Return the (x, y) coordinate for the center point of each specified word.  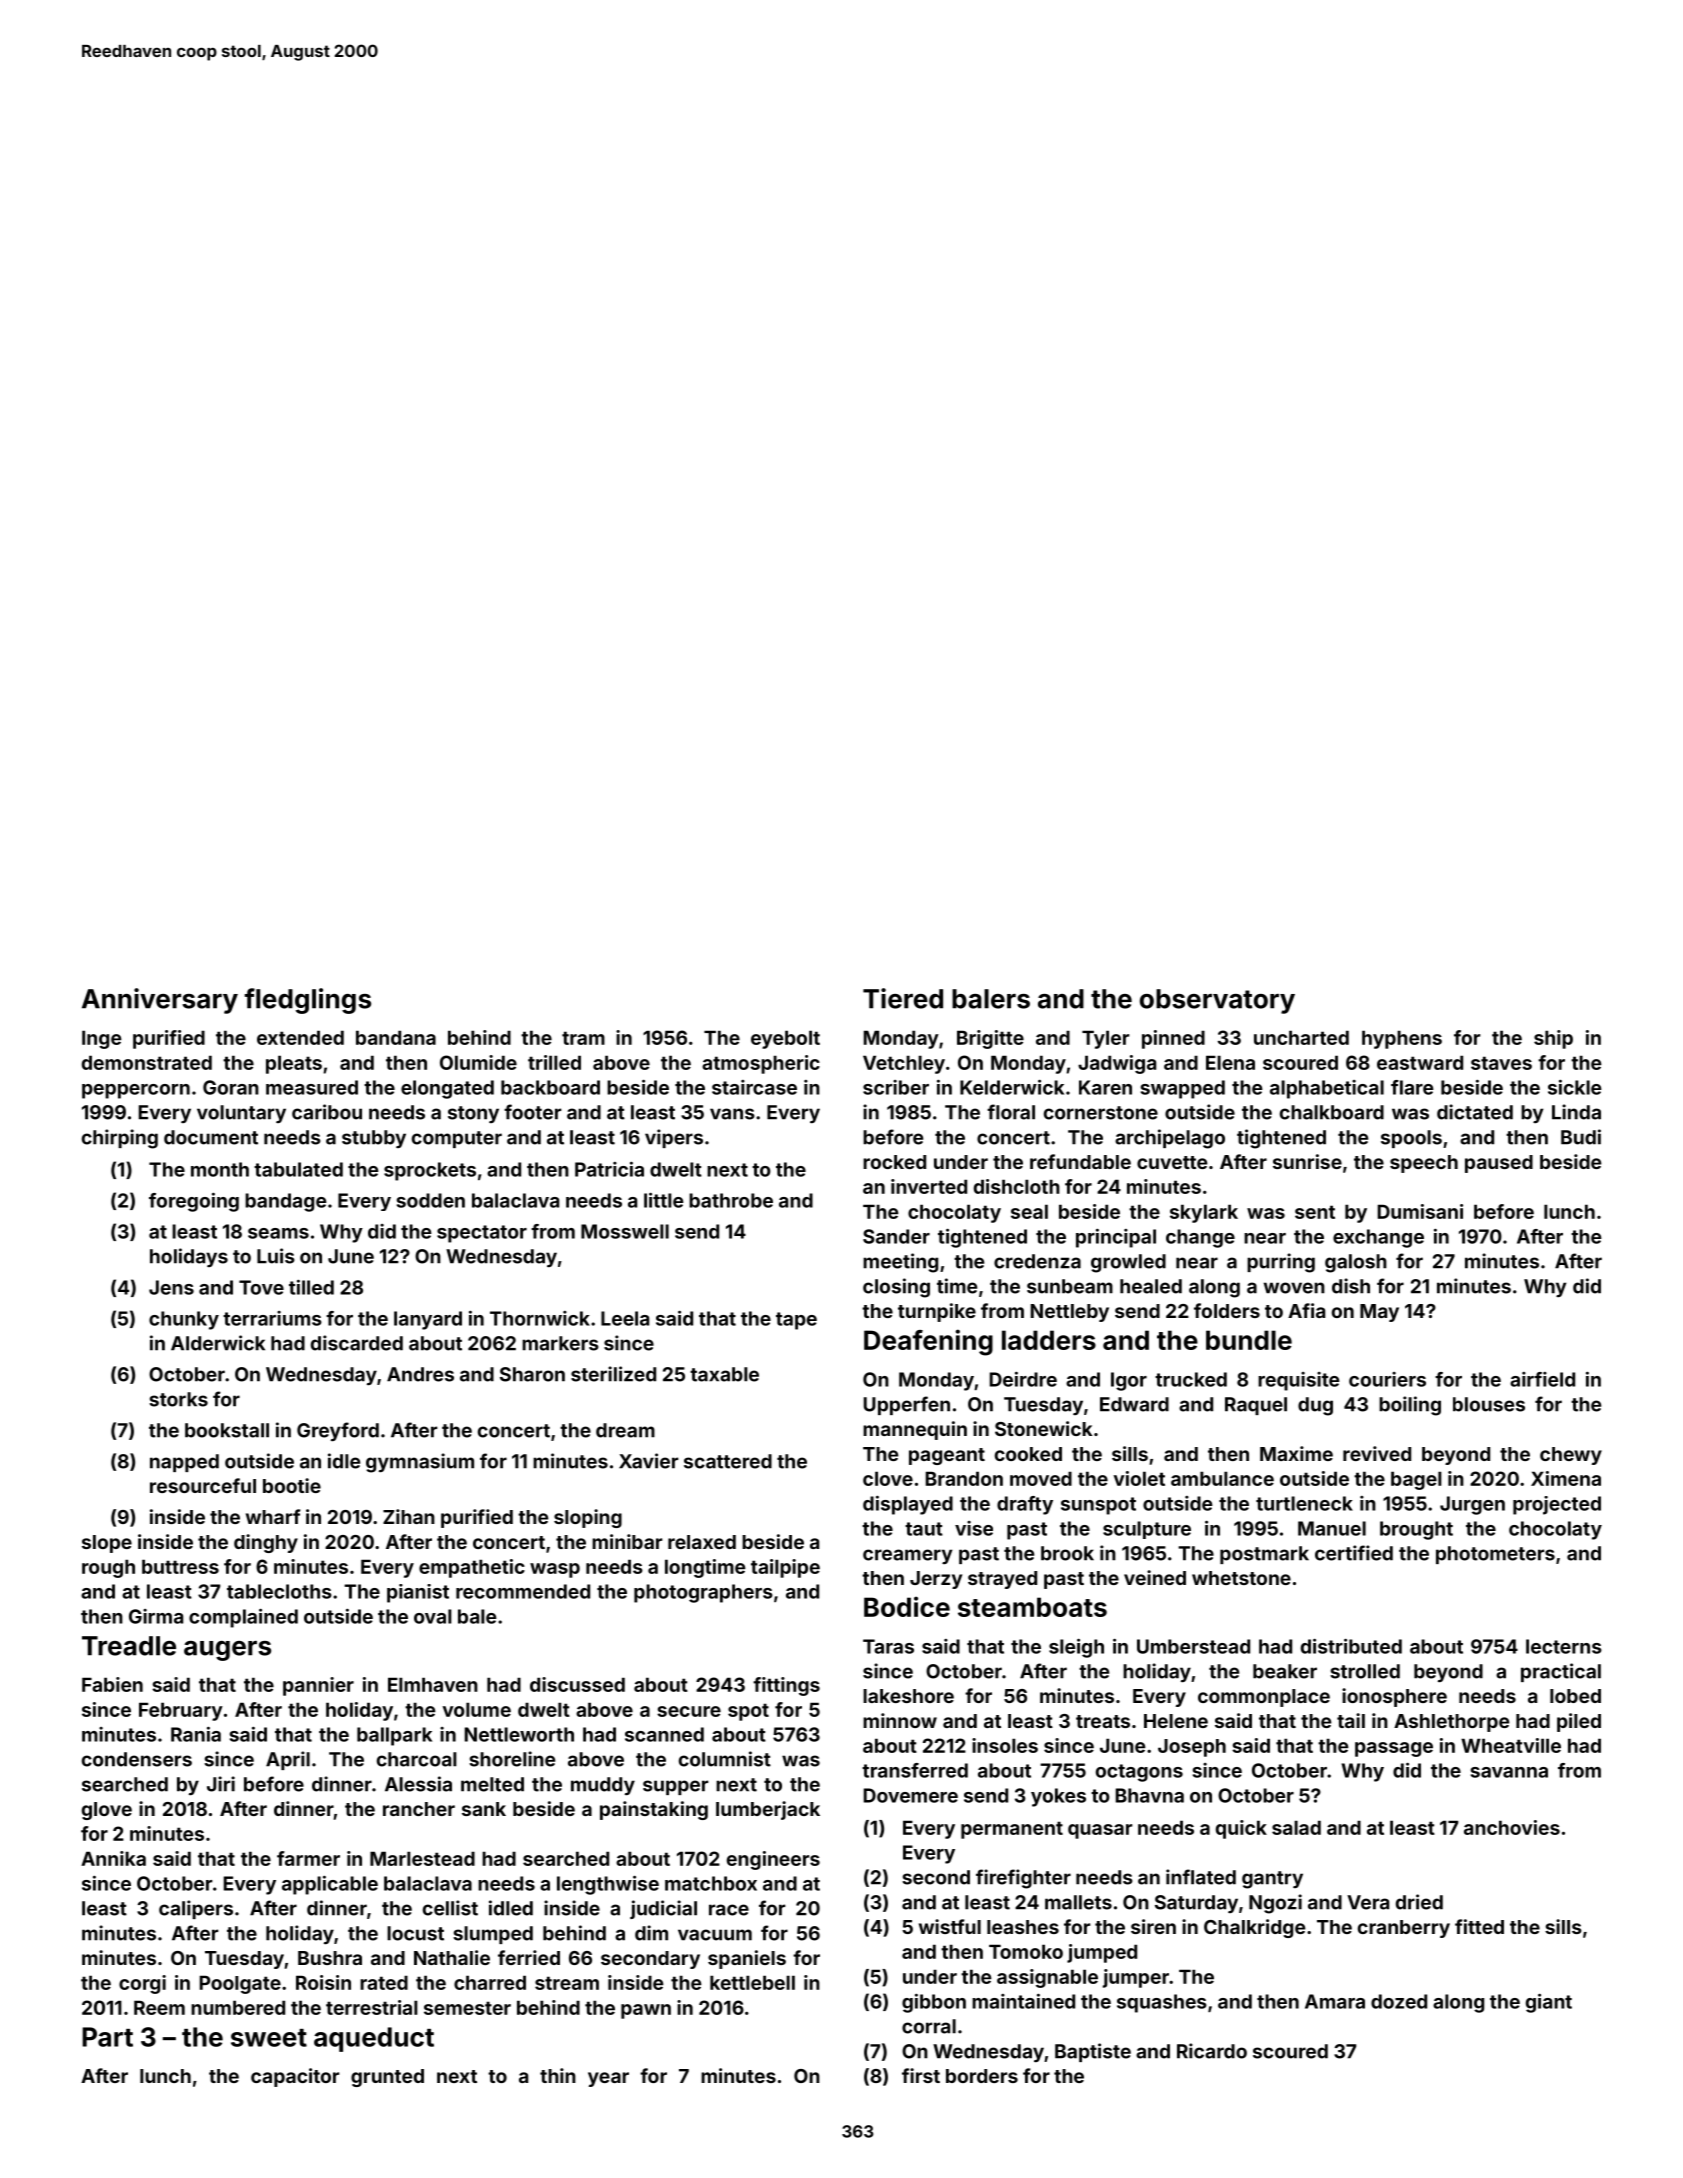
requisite (1298, 1381)
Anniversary (160, 1001)
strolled (1365, 1671)
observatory (1217, 1001)
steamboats (1032, 1607)
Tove (261, 1287)
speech (1424, 1164)
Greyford (338, 1431)
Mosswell (625, 1231)
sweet (269, 2038)
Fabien (112, 1684)
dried (1419, 1902)
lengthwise (608, 1885)
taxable (724, 1374)
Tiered (903, 998)
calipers (196, 1909)
